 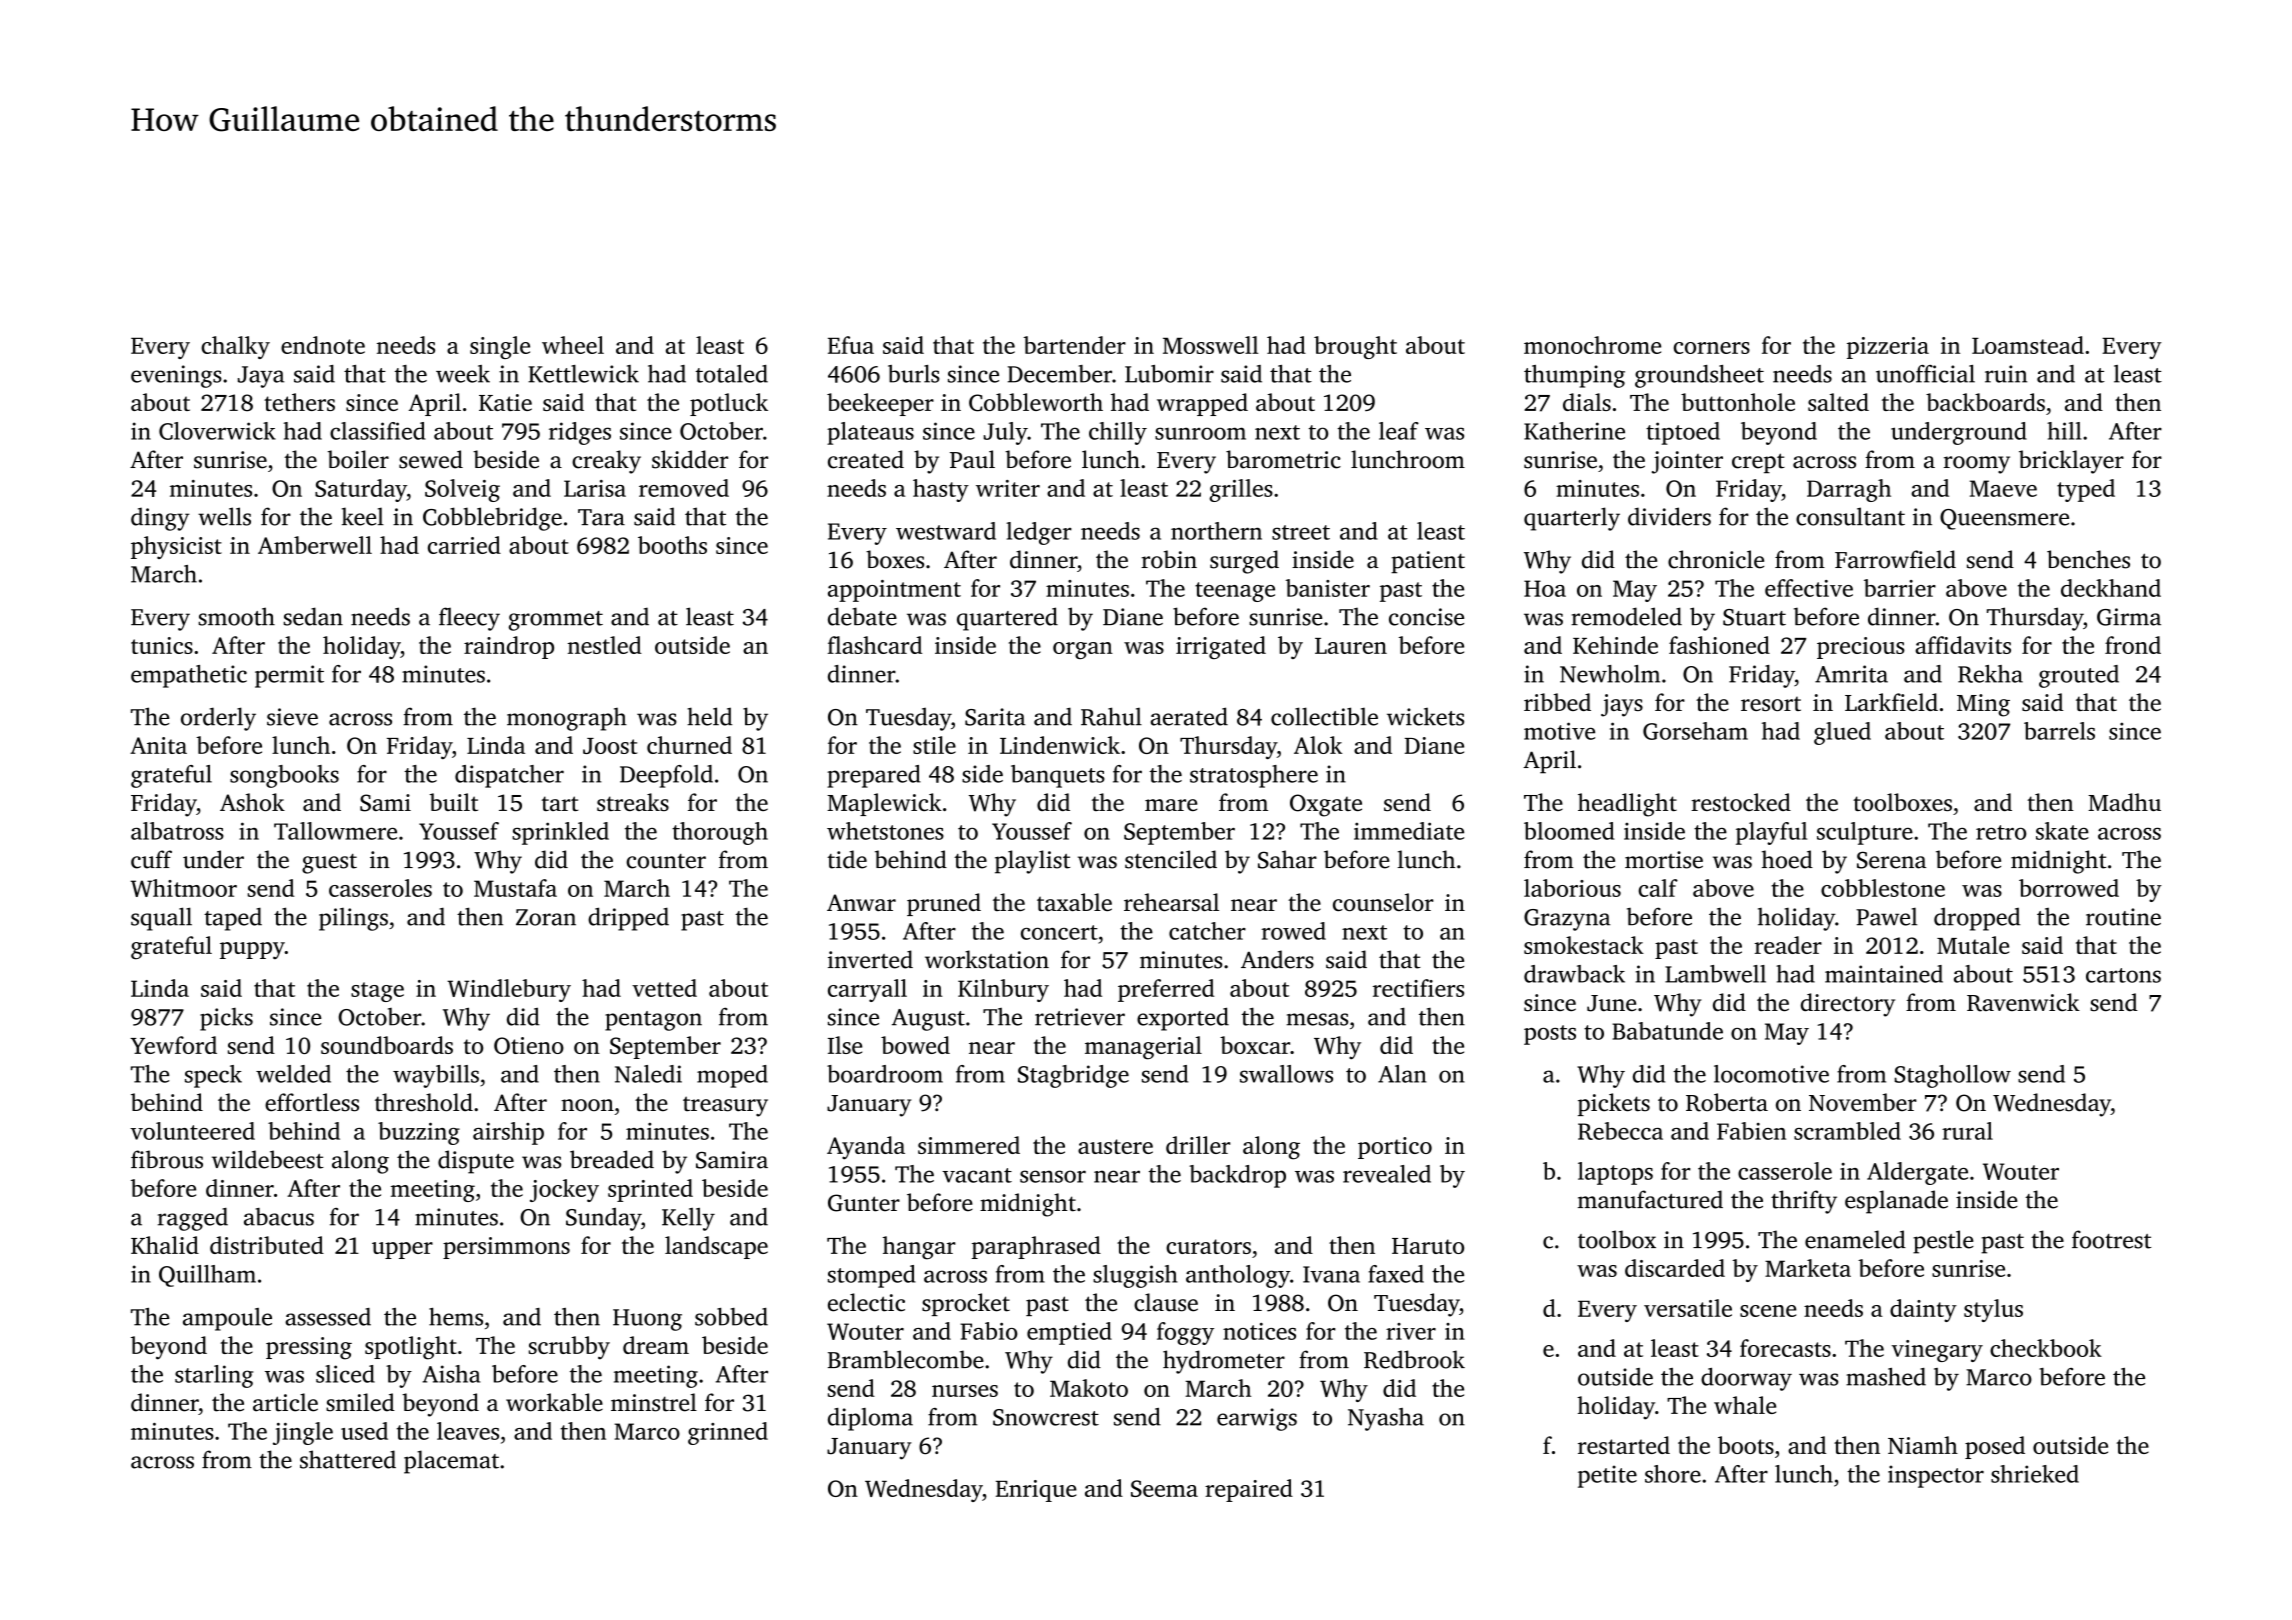 What do you see at coordinates (1166, 990) in the screenshot?
I see `preferred` at bounding box center [1166, 990].
